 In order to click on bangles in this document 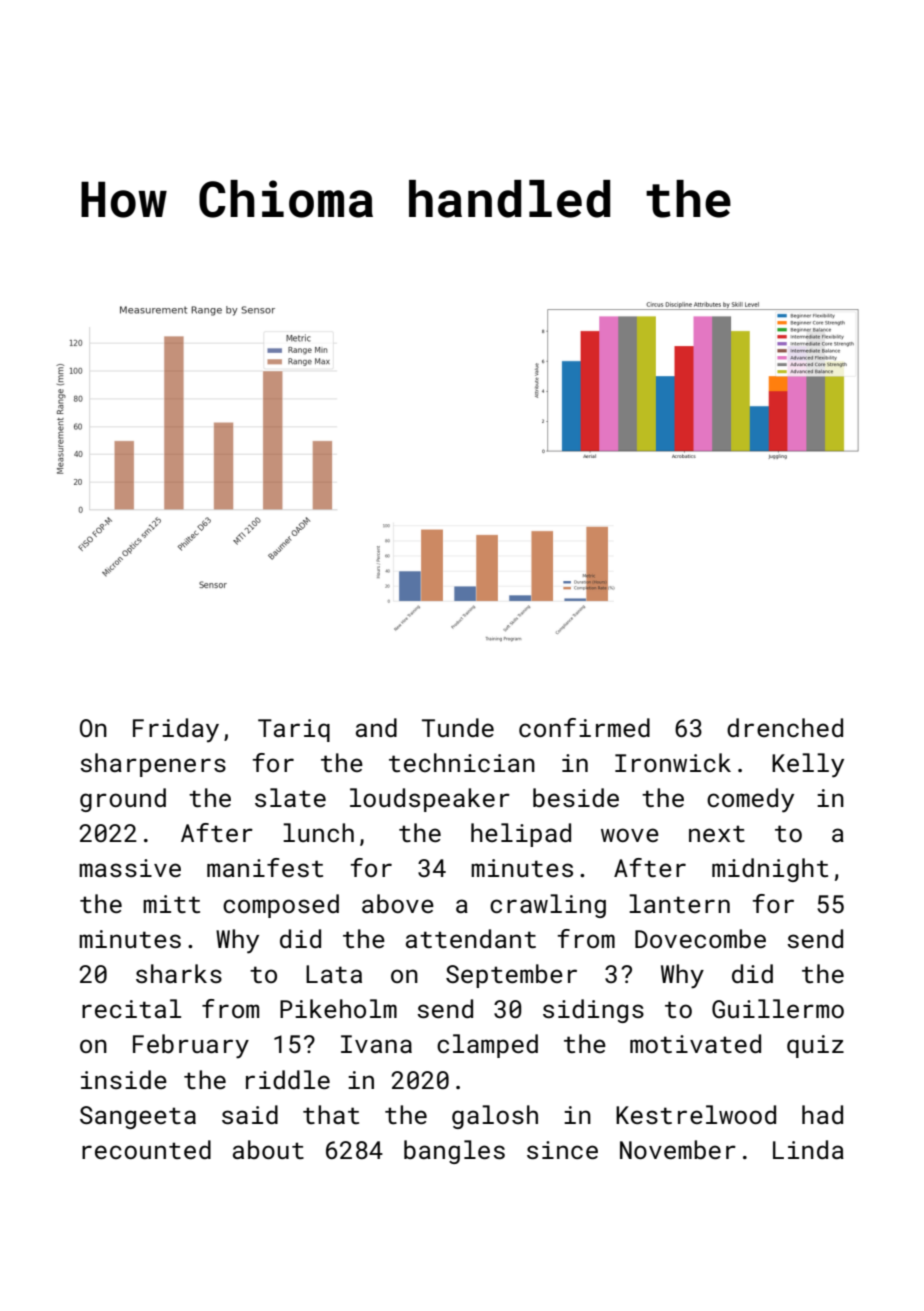, I will do `click(454, 1152)`.
